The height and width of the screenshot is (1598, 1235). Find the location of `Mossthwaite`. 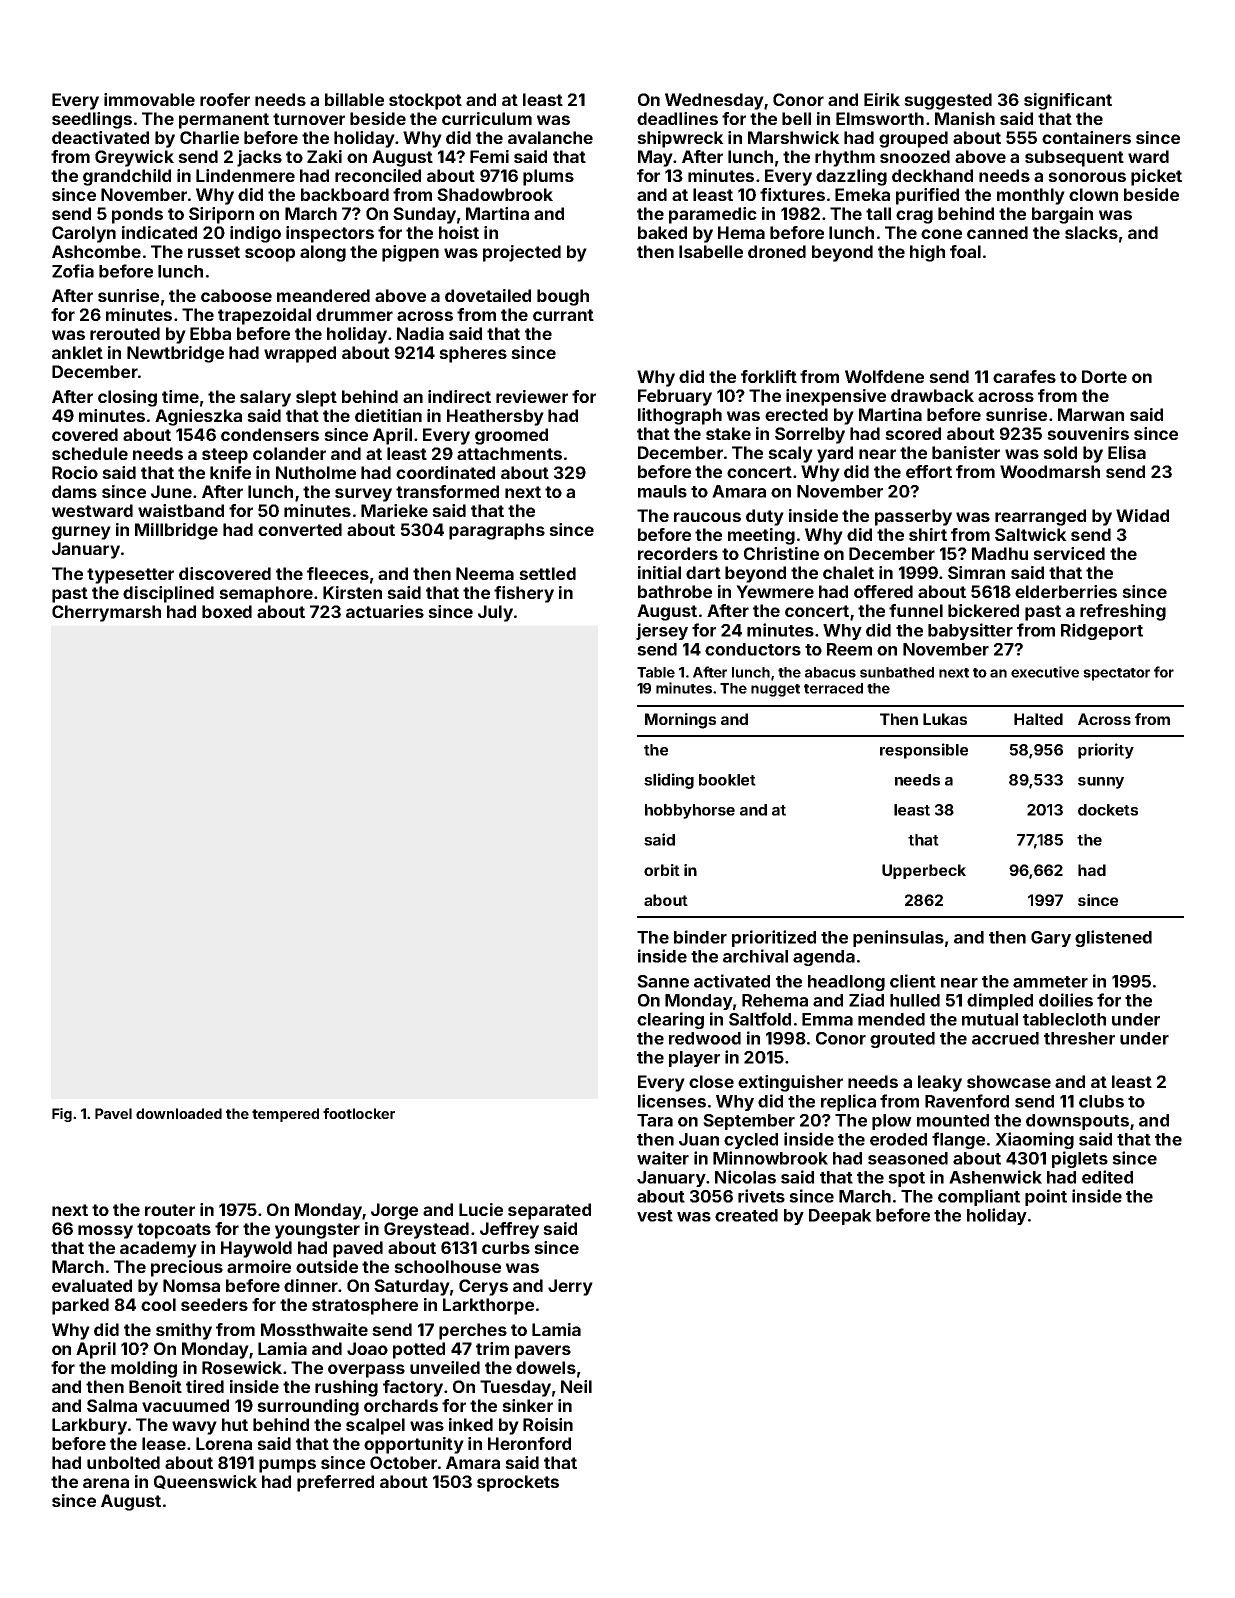

Mossthwaite is located at coordinates (314, 1329).
